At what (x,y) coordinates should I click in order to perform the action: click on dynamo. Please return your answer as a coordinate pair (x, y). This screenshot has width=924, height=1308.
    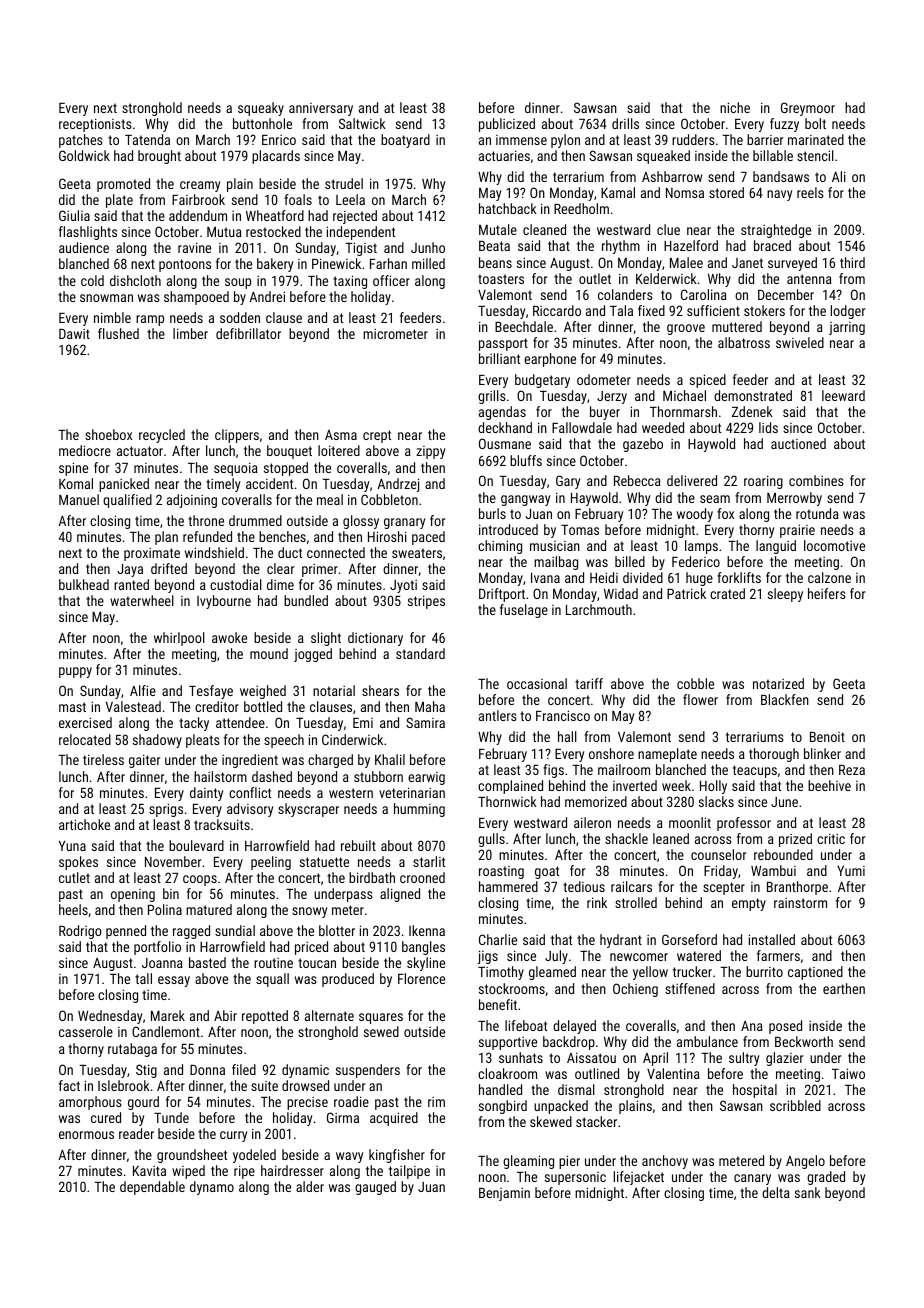
    Looking at the image, I should click on (212, 1188).
